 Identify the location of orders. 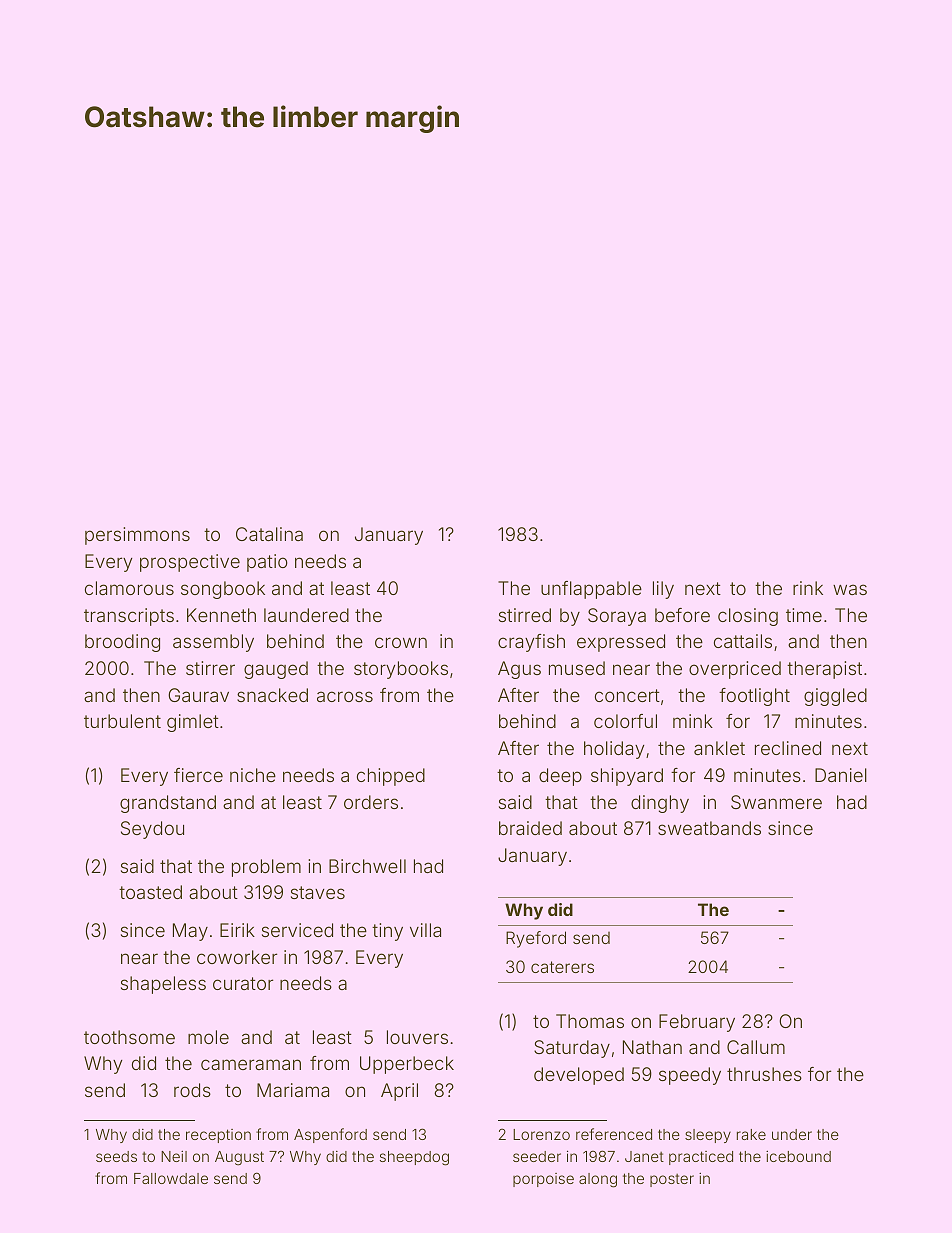
(371, 802).
